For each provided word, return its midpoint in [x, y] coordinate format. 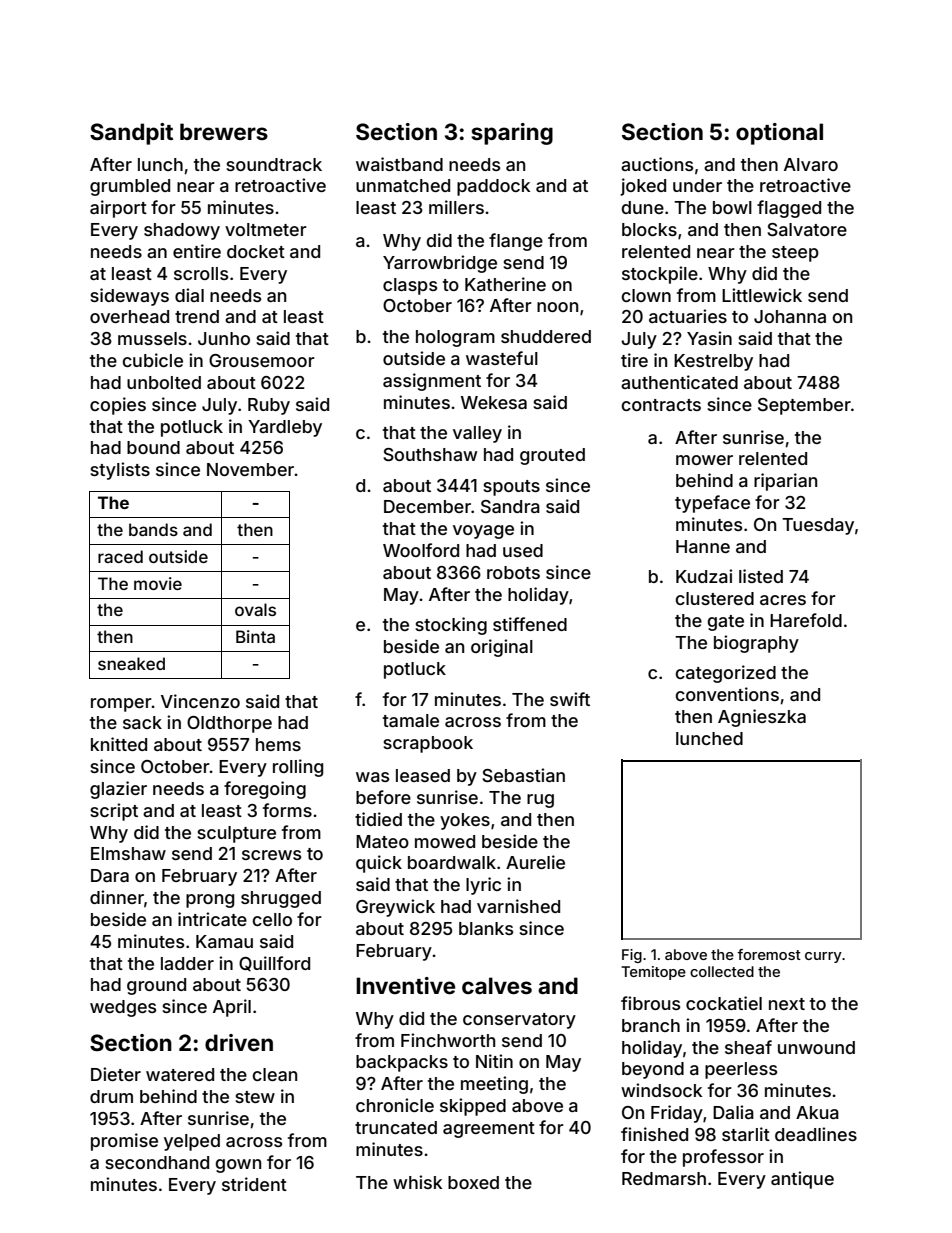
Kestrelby [713, 362]
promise [124, 1142]
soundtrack [274, 164]
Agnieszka [762, 718]
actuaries [688, 316]
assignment [432, 382]
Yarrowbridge [440, 264]
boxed [473, 1182]
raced [120, 556]
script [114, 812]
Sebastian [523, 775]
